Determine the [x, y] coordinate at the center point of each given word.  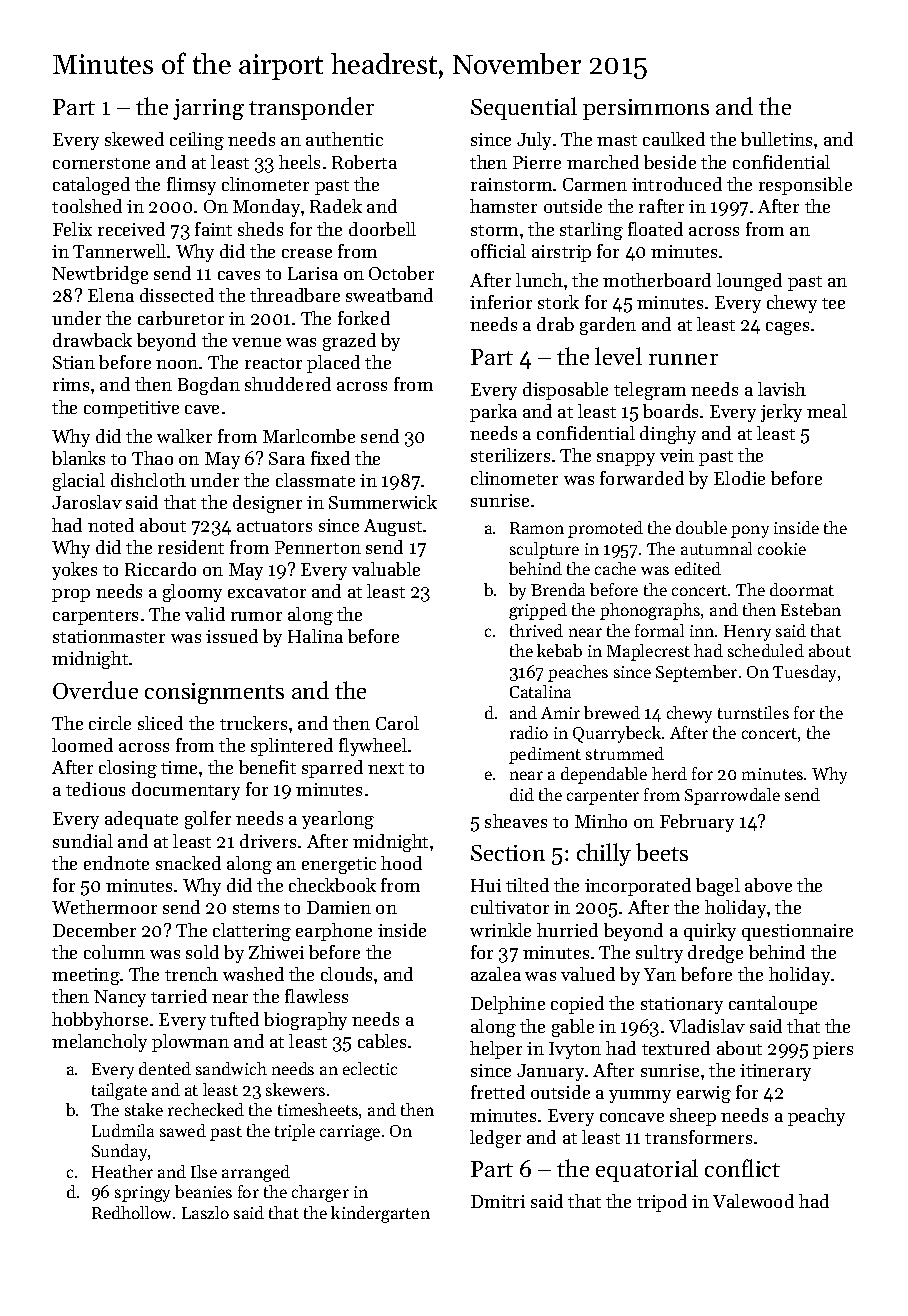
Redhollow [131, 1212]
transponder [311, 108]
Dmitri [498, 1201]
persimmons [646, 109]
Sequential [524, 108]
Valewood [753, 1201]
